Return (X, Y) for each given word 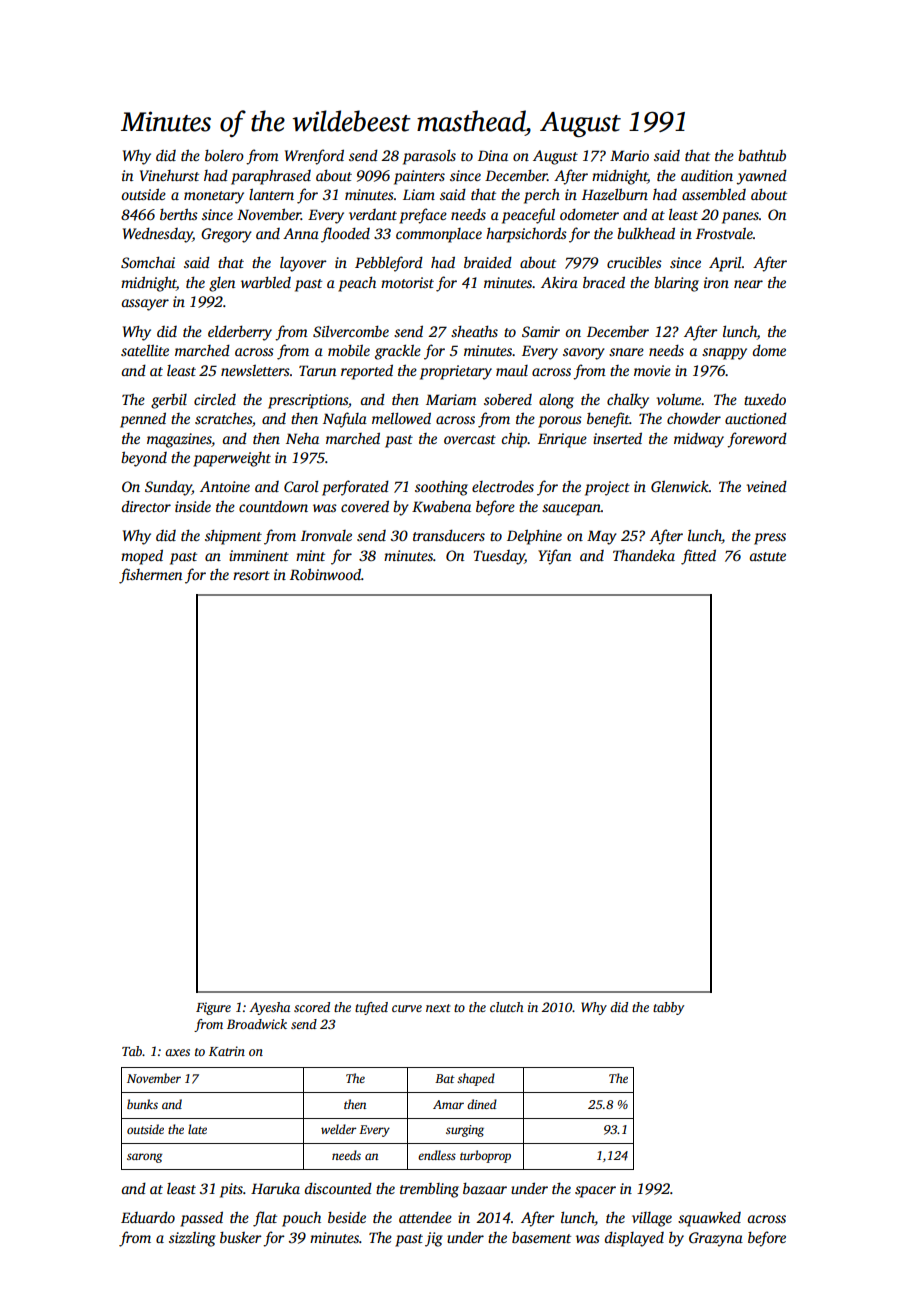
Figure (213, 1008)
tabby (668, 1008)
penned (143, 420)
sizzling (192, 1239)
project (607, 488)
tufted (371, 1008)
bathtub (762, 155)
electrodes (503, 486)
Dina (493, 155)
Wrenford (314, 157)
